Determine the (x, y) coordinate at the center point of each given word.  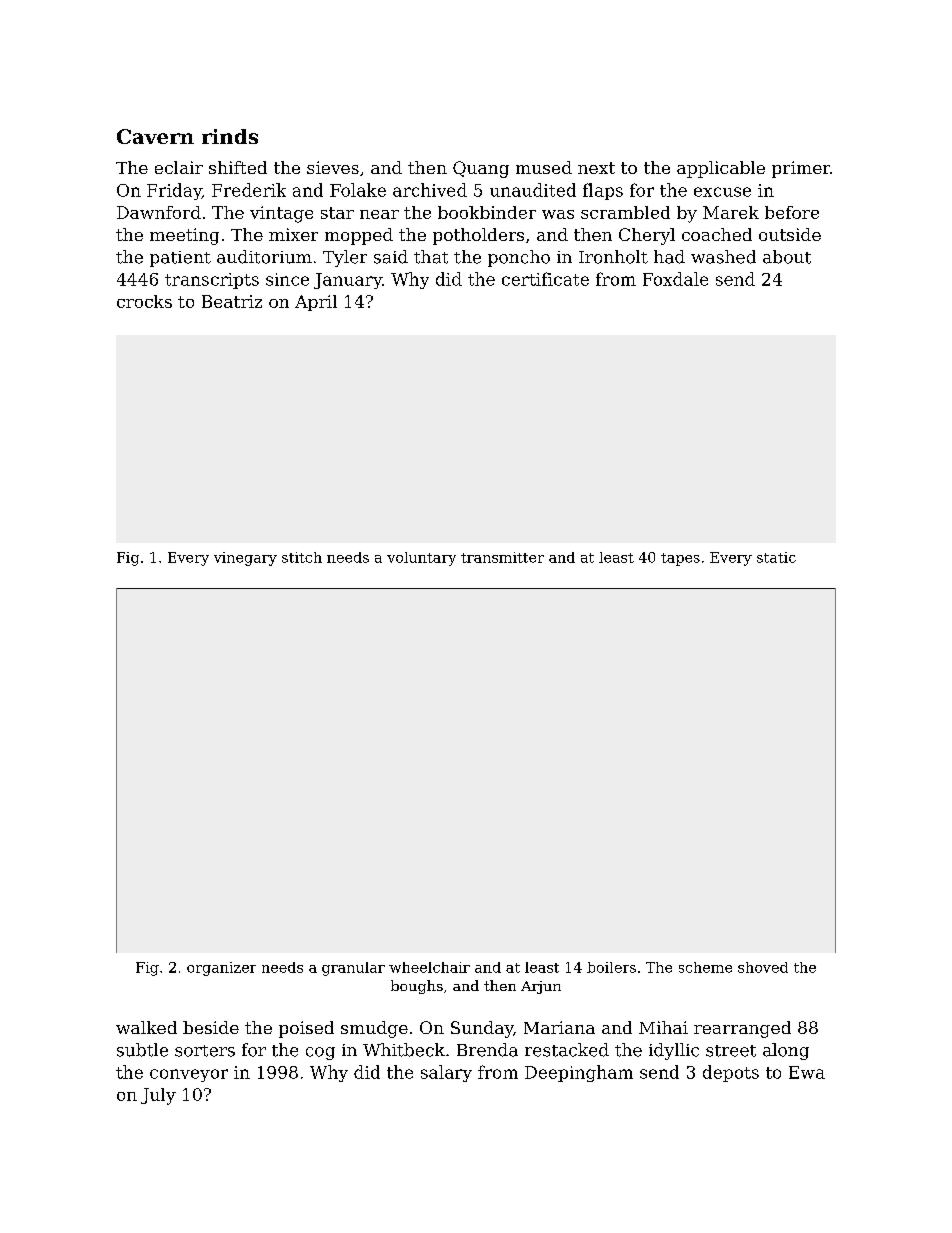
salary (446, 1073)
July (158, 1096)
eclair (179, 167)
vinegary (245, 559)
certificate (545, 279)
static (776, 557)
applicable (721, 169)
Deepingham (579, 1073)
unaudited (533, 190)
